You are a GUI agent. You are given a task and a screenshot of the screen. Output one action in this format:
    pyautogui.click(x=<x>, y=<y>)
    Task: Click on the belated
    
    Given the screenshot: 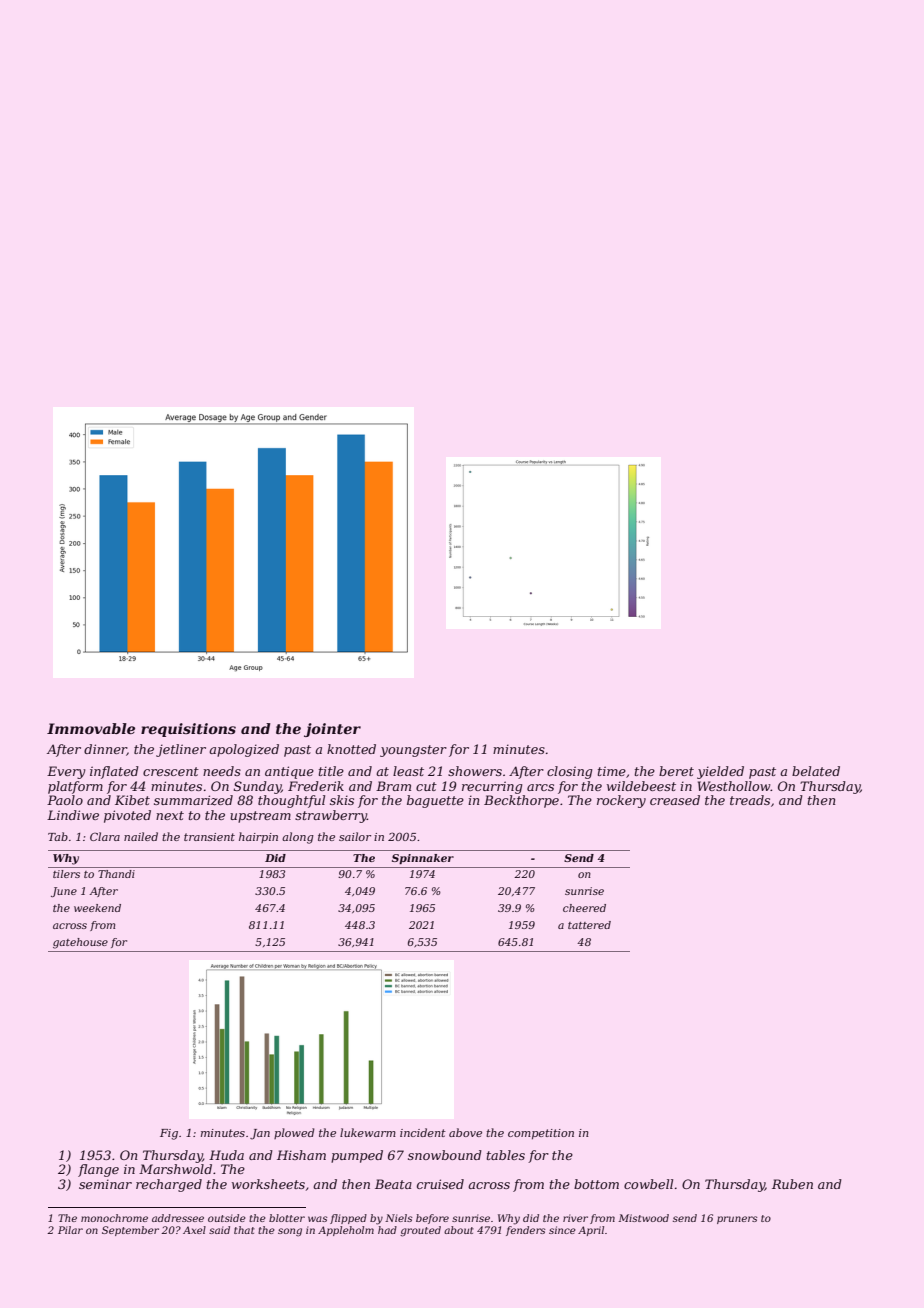 What is the action you would take?
    pyautogui.click(x=816, y=771)
